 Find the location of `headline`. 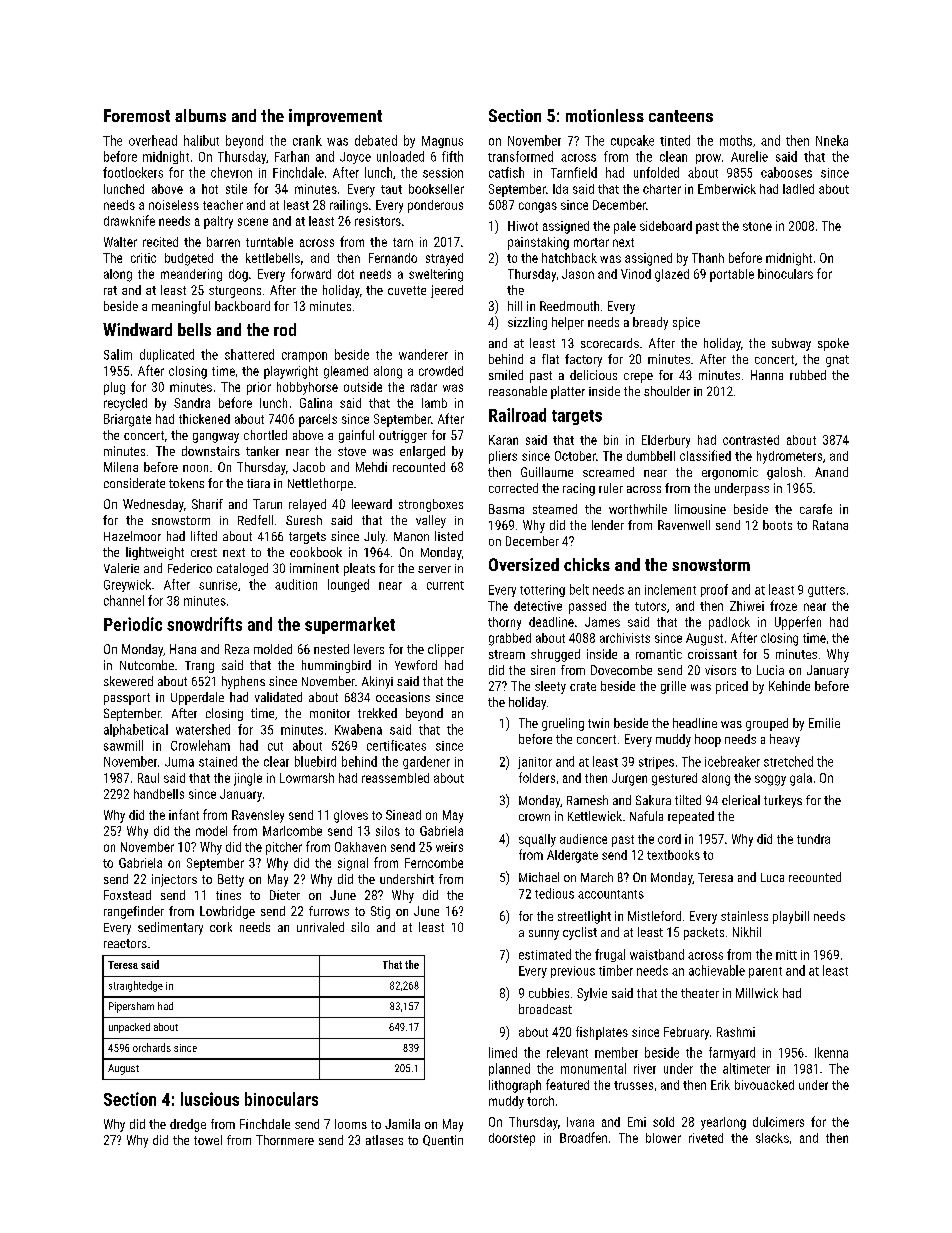

headline is located at coordinates (695, 723).
